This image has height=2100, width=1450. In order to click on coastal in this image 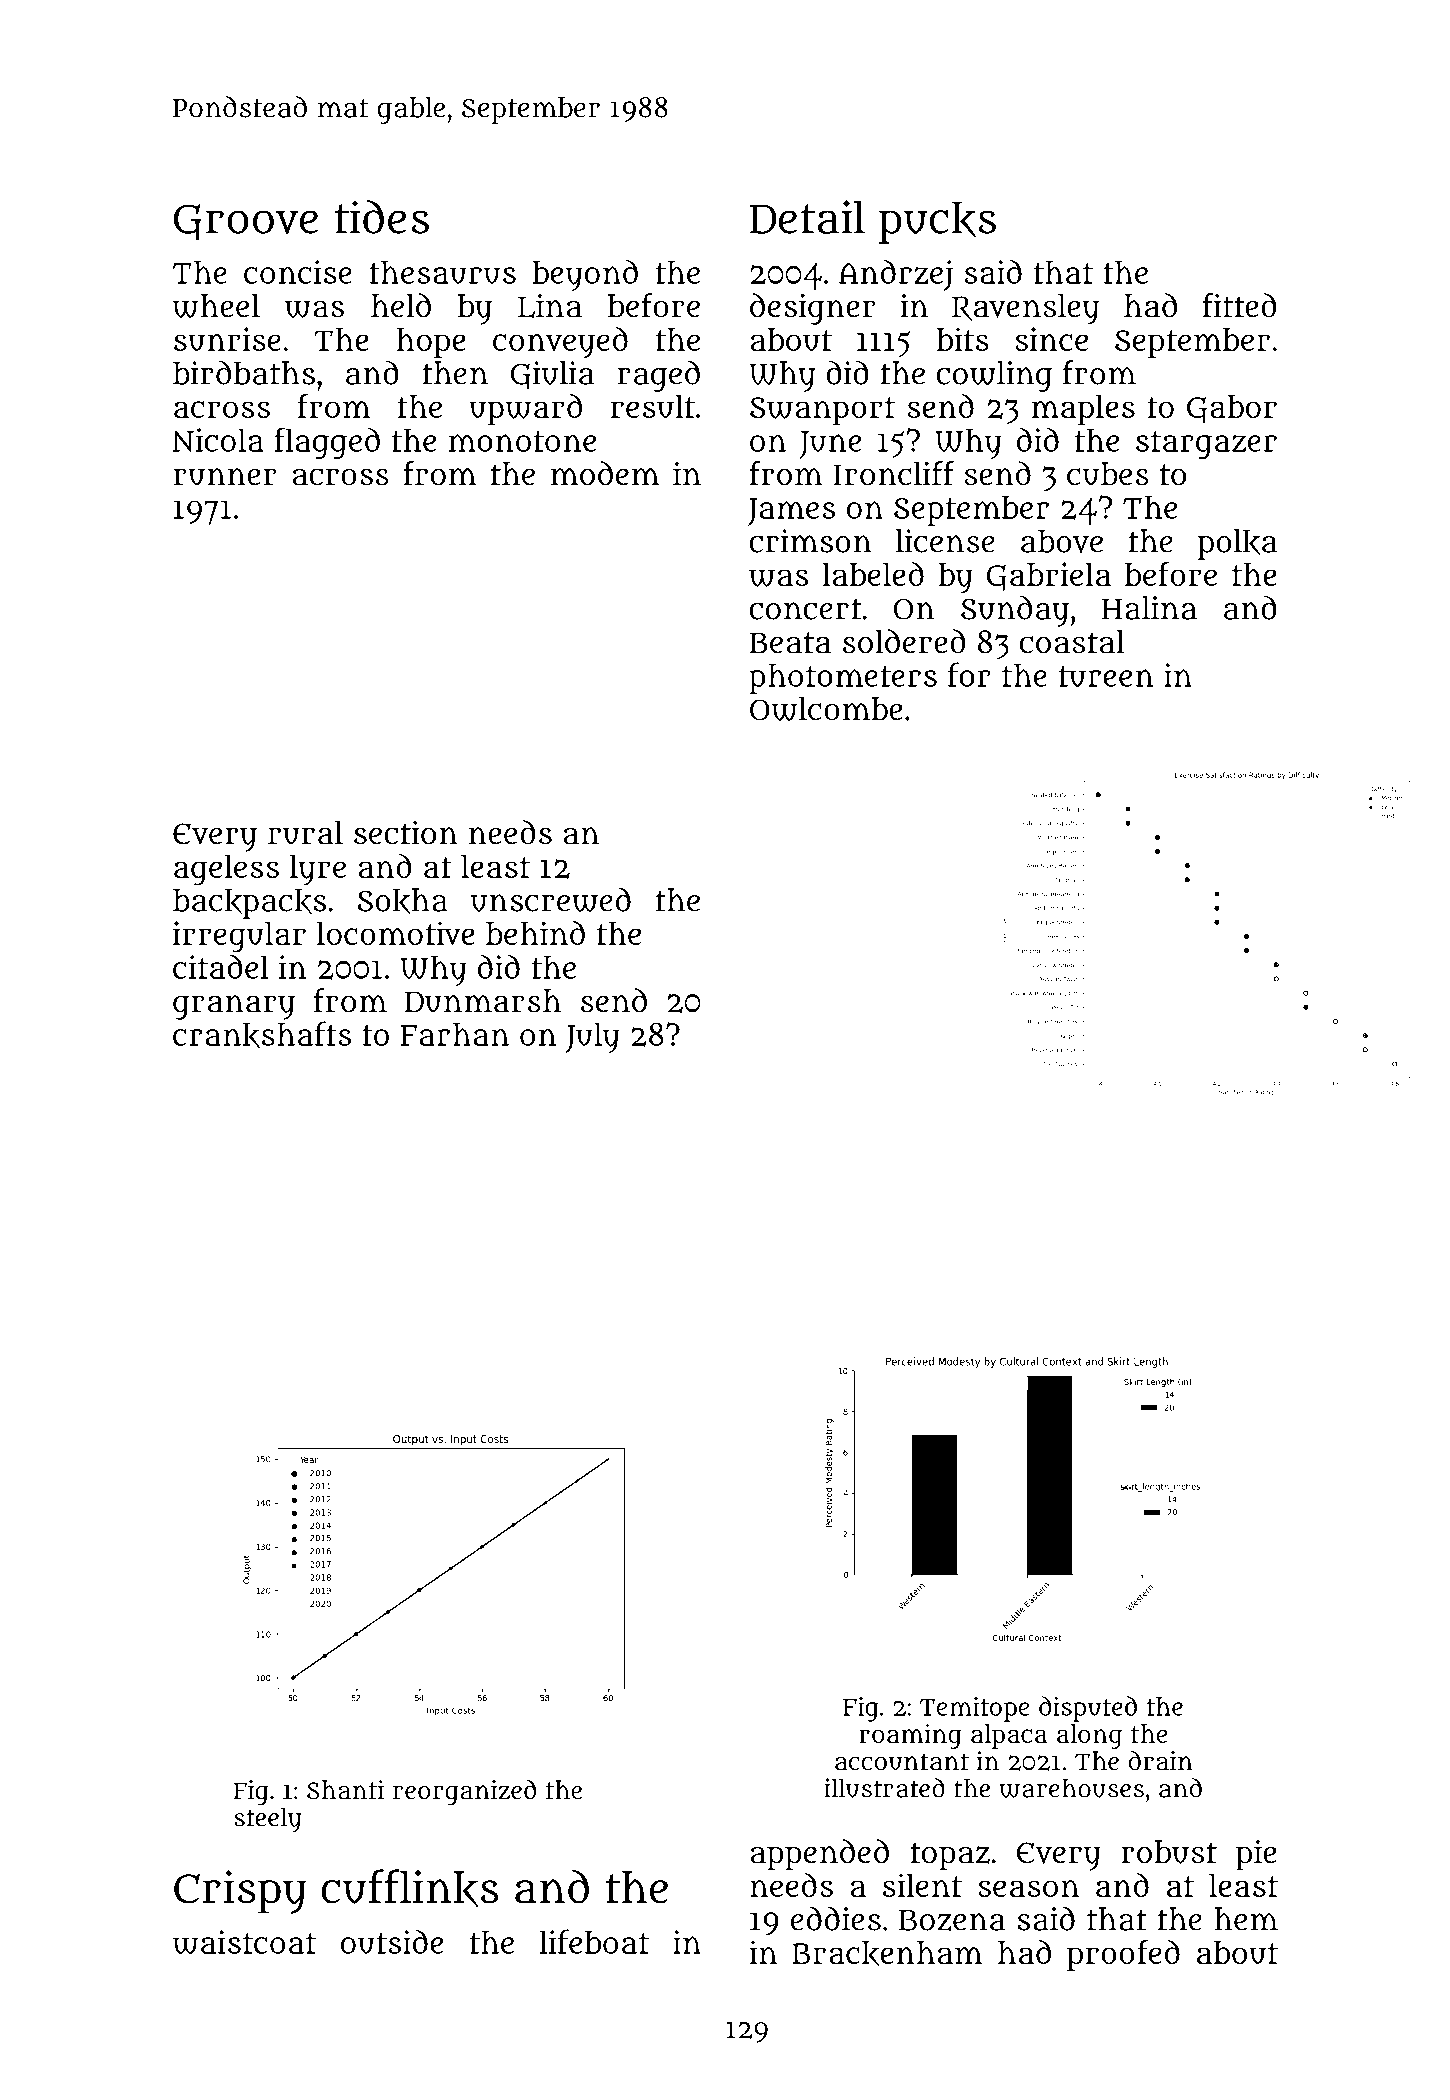, I will do `click(1072, 642)`.
